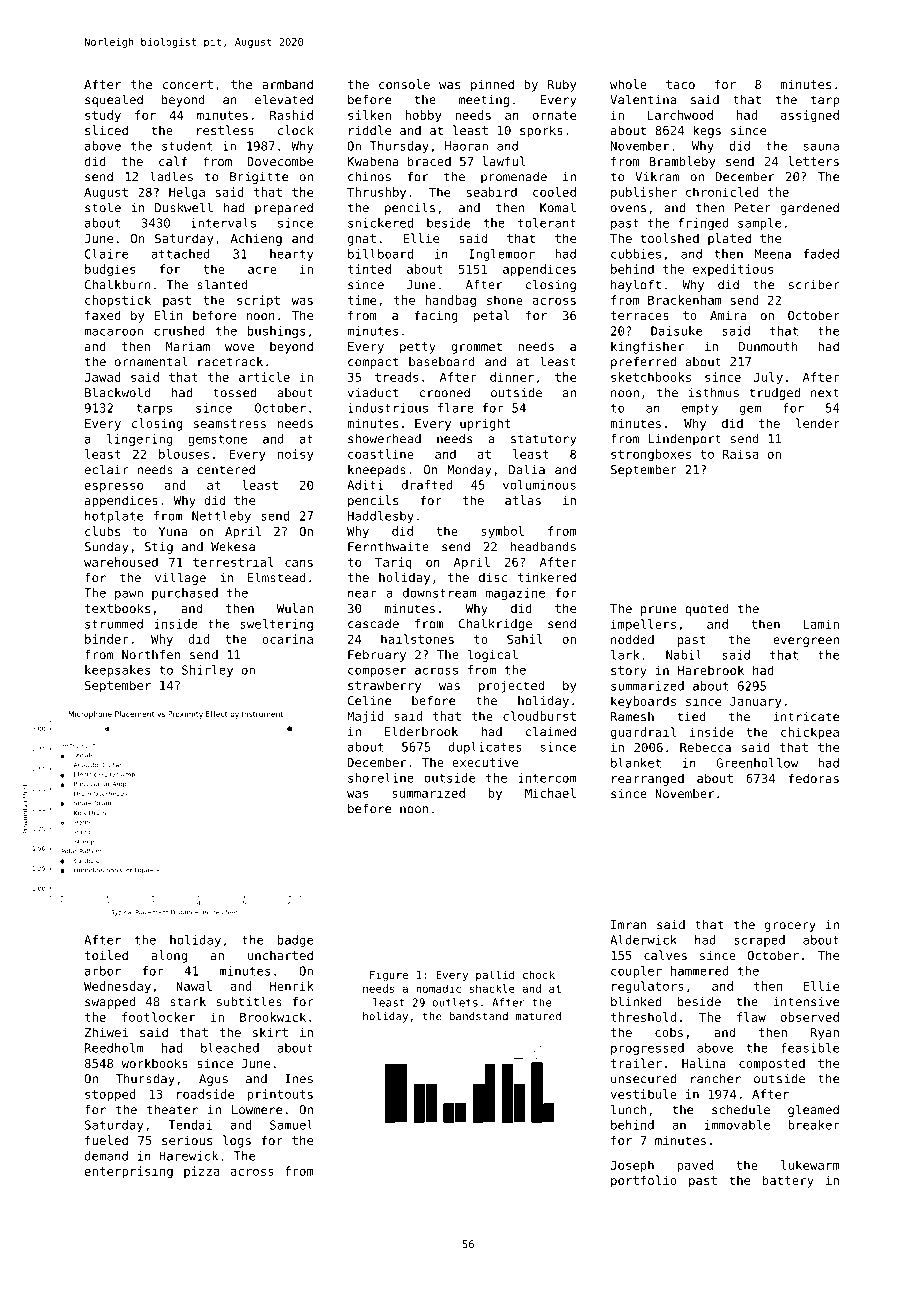 This screenshot has width=924, height=1308. What do you see at coordinates (188, 84) in the screenshot?
I see `concert` at bounding box center [188, 84].
